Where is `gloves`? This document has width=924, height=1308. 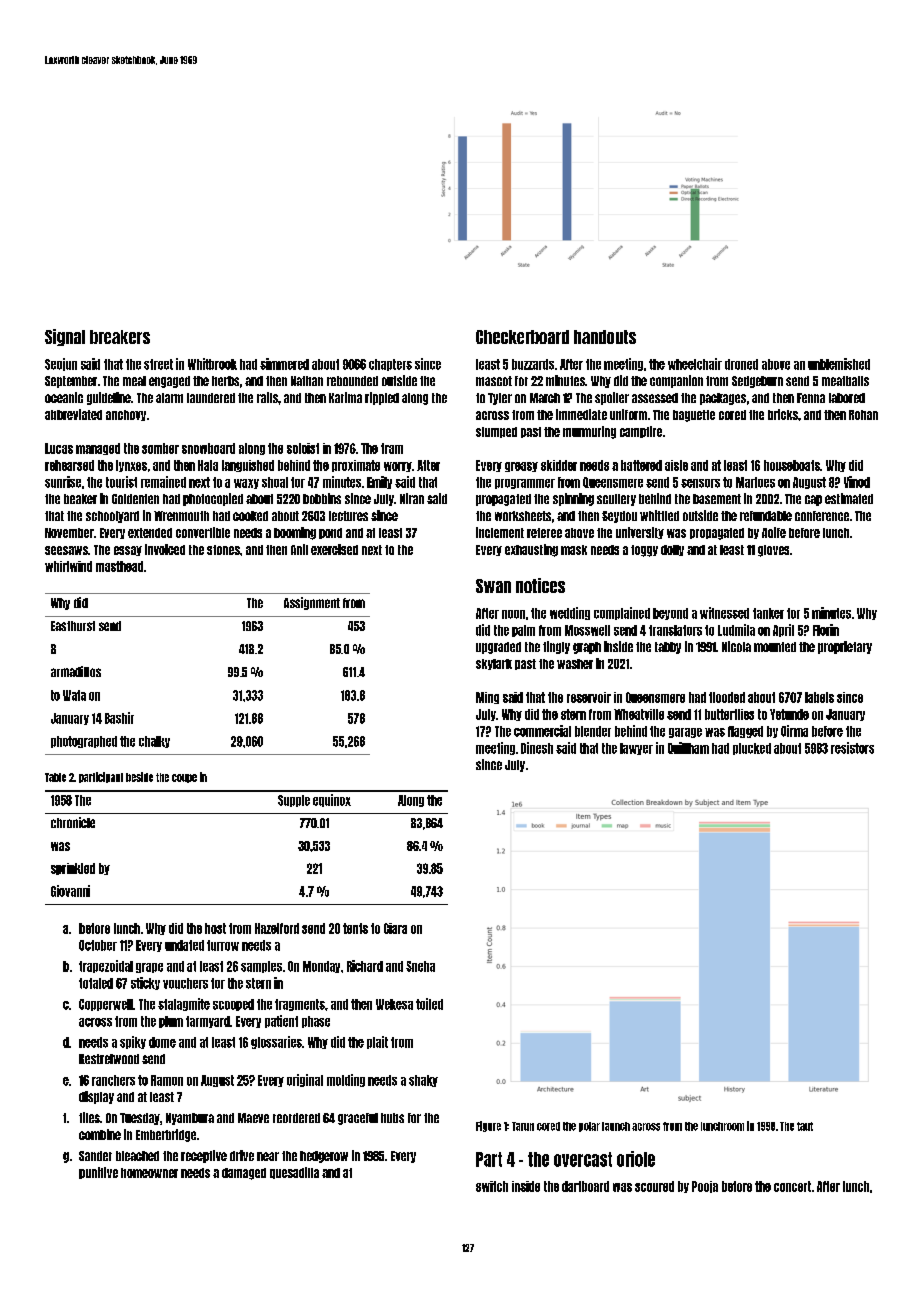 gloves is located at coordinates (773, 551).
